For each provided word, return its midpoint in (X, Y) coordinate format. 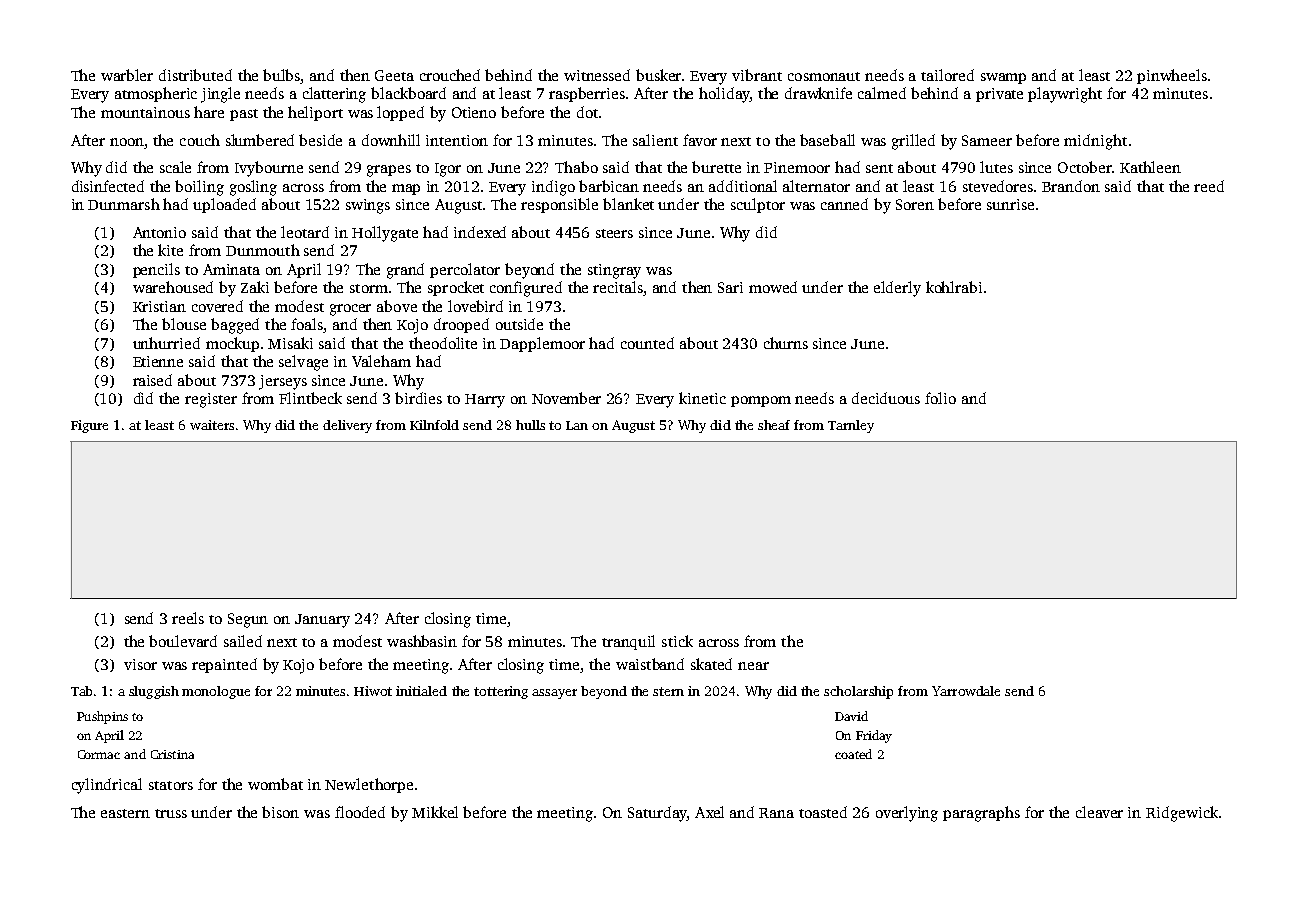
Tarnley (851, 426)
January (322, 621)
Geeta (394, 75)
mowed (773, 287)
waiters (212, 425)
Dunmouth (263, 250)
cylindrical (107, 786)
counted (647, 343)
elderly (897, 289)
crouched (450, 75)
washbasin (422, 641)
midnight (1095, 142)
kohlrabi (954, 287)
